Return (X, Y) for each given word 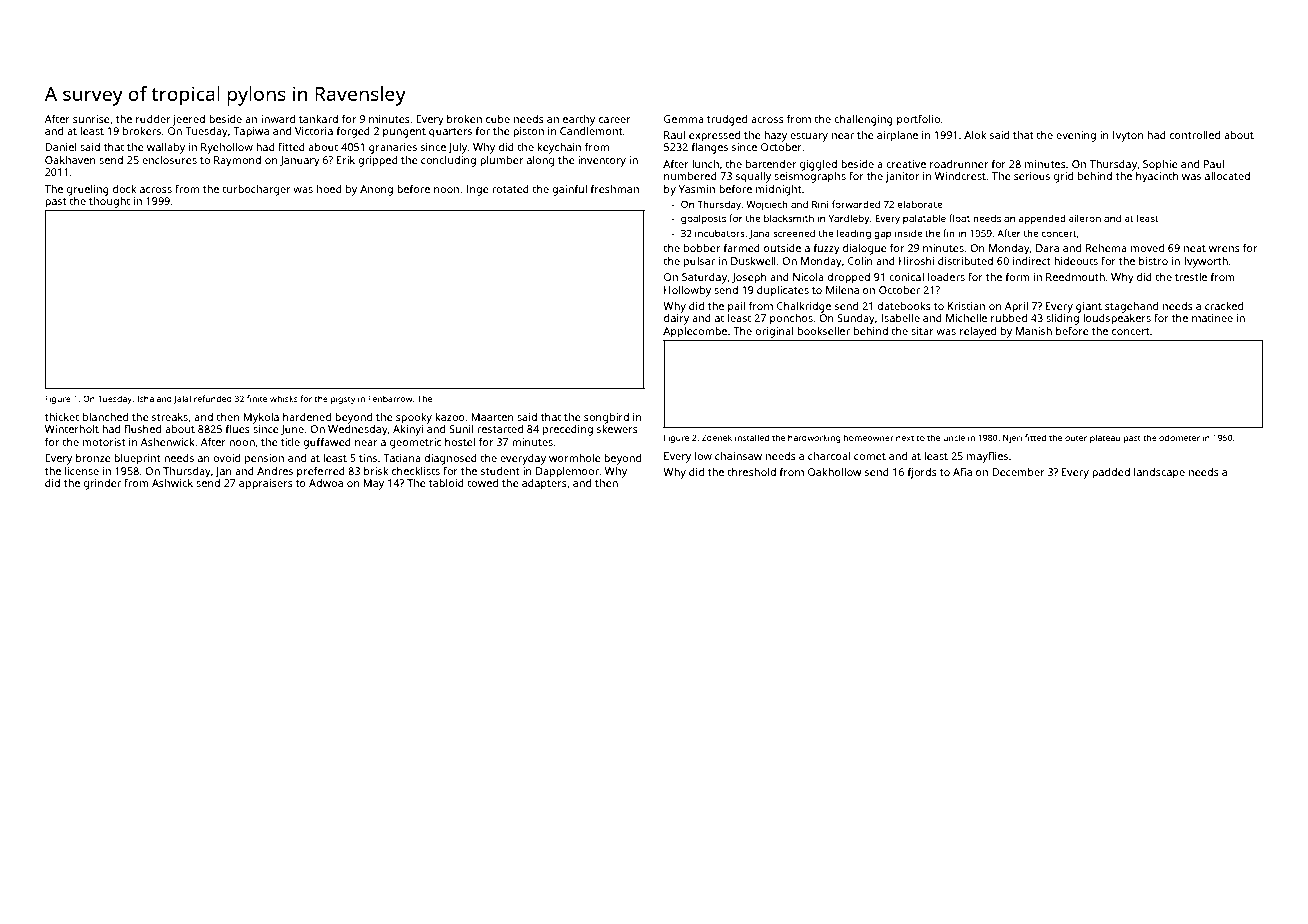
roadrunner (959, 164)
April (1016, 307)
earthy (579, 120)
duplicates (783, 291)
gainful (569, 190)
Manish (1034, 331)
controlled (1195, 135)
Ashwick (172, 483)
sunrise (91, 119)
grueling (88, 190)
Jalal (182, 399)
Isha (145, 398)
